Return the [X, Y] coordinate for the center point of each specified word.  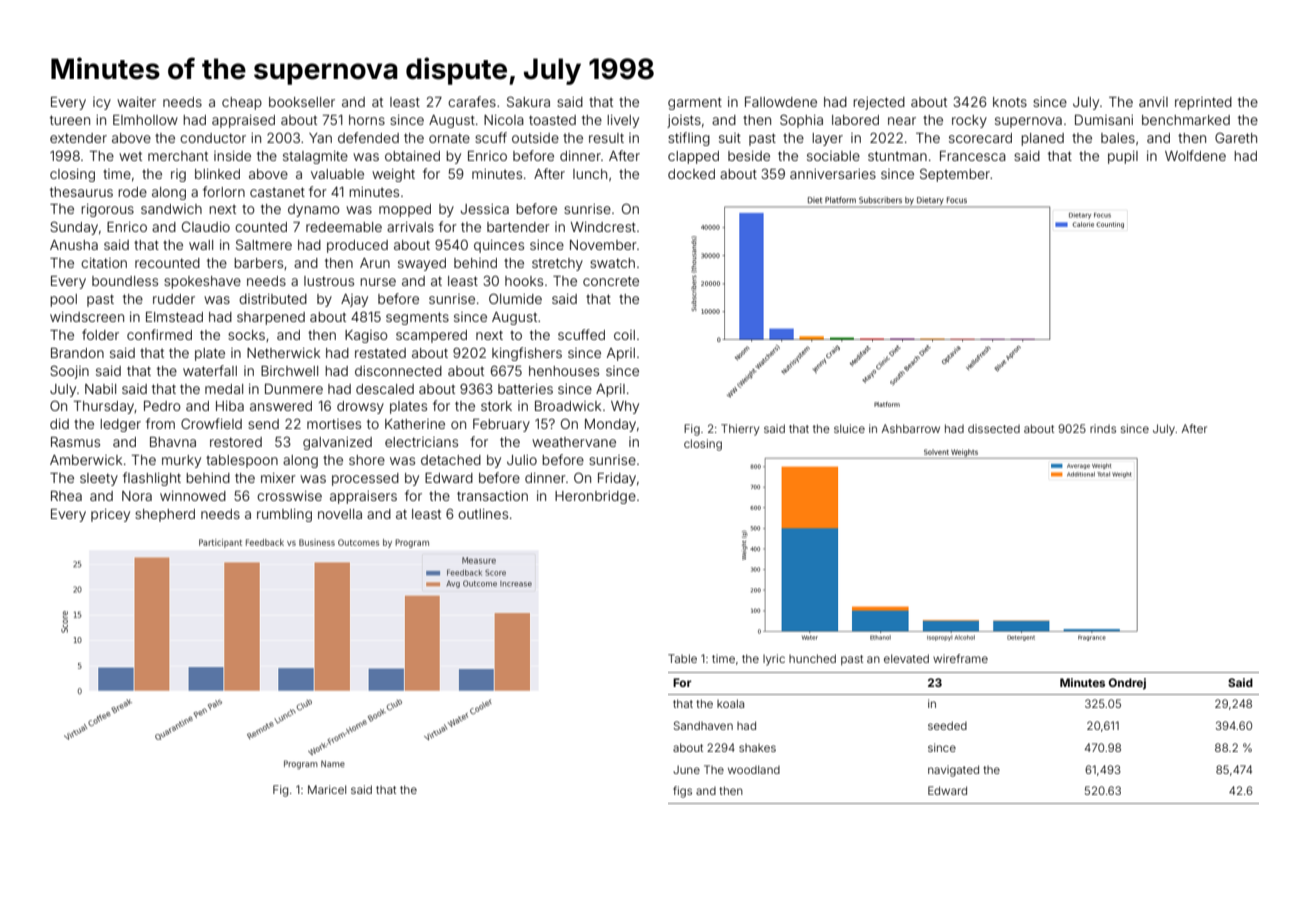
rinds [1103, 428]
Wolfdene [1195, 155]
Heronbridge [595, 497]
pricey [110, 515]
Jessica [485, 209]
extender [78, 138]
